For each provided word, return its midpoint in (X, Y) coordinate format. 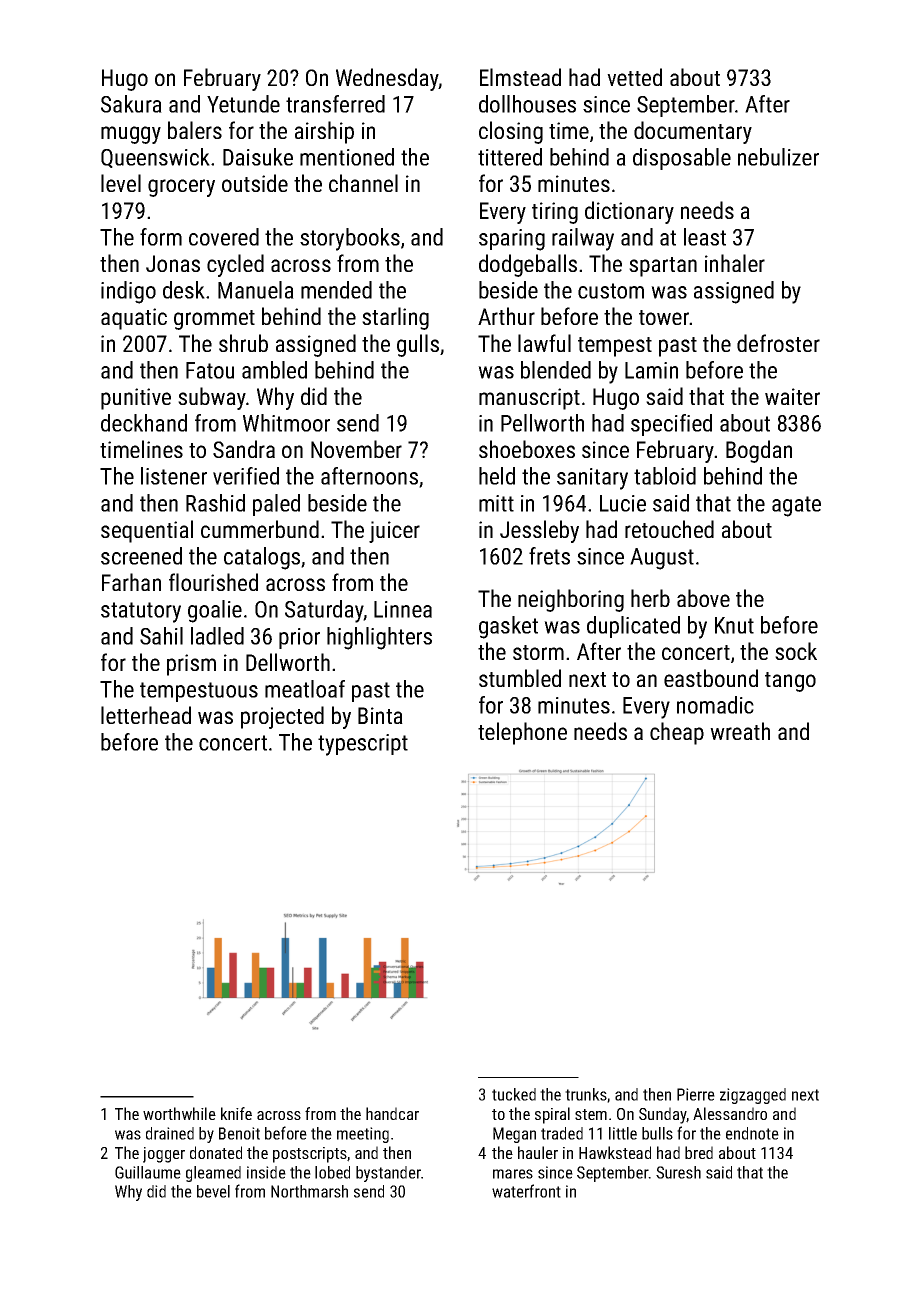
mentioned (347, 157)
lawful (544, 343)
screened (141, 556)
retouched (669, 529)
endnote (752, 1133)
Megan (514, 1135)
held (497, 476)
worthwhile (179, 1113)
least (705, 237)
